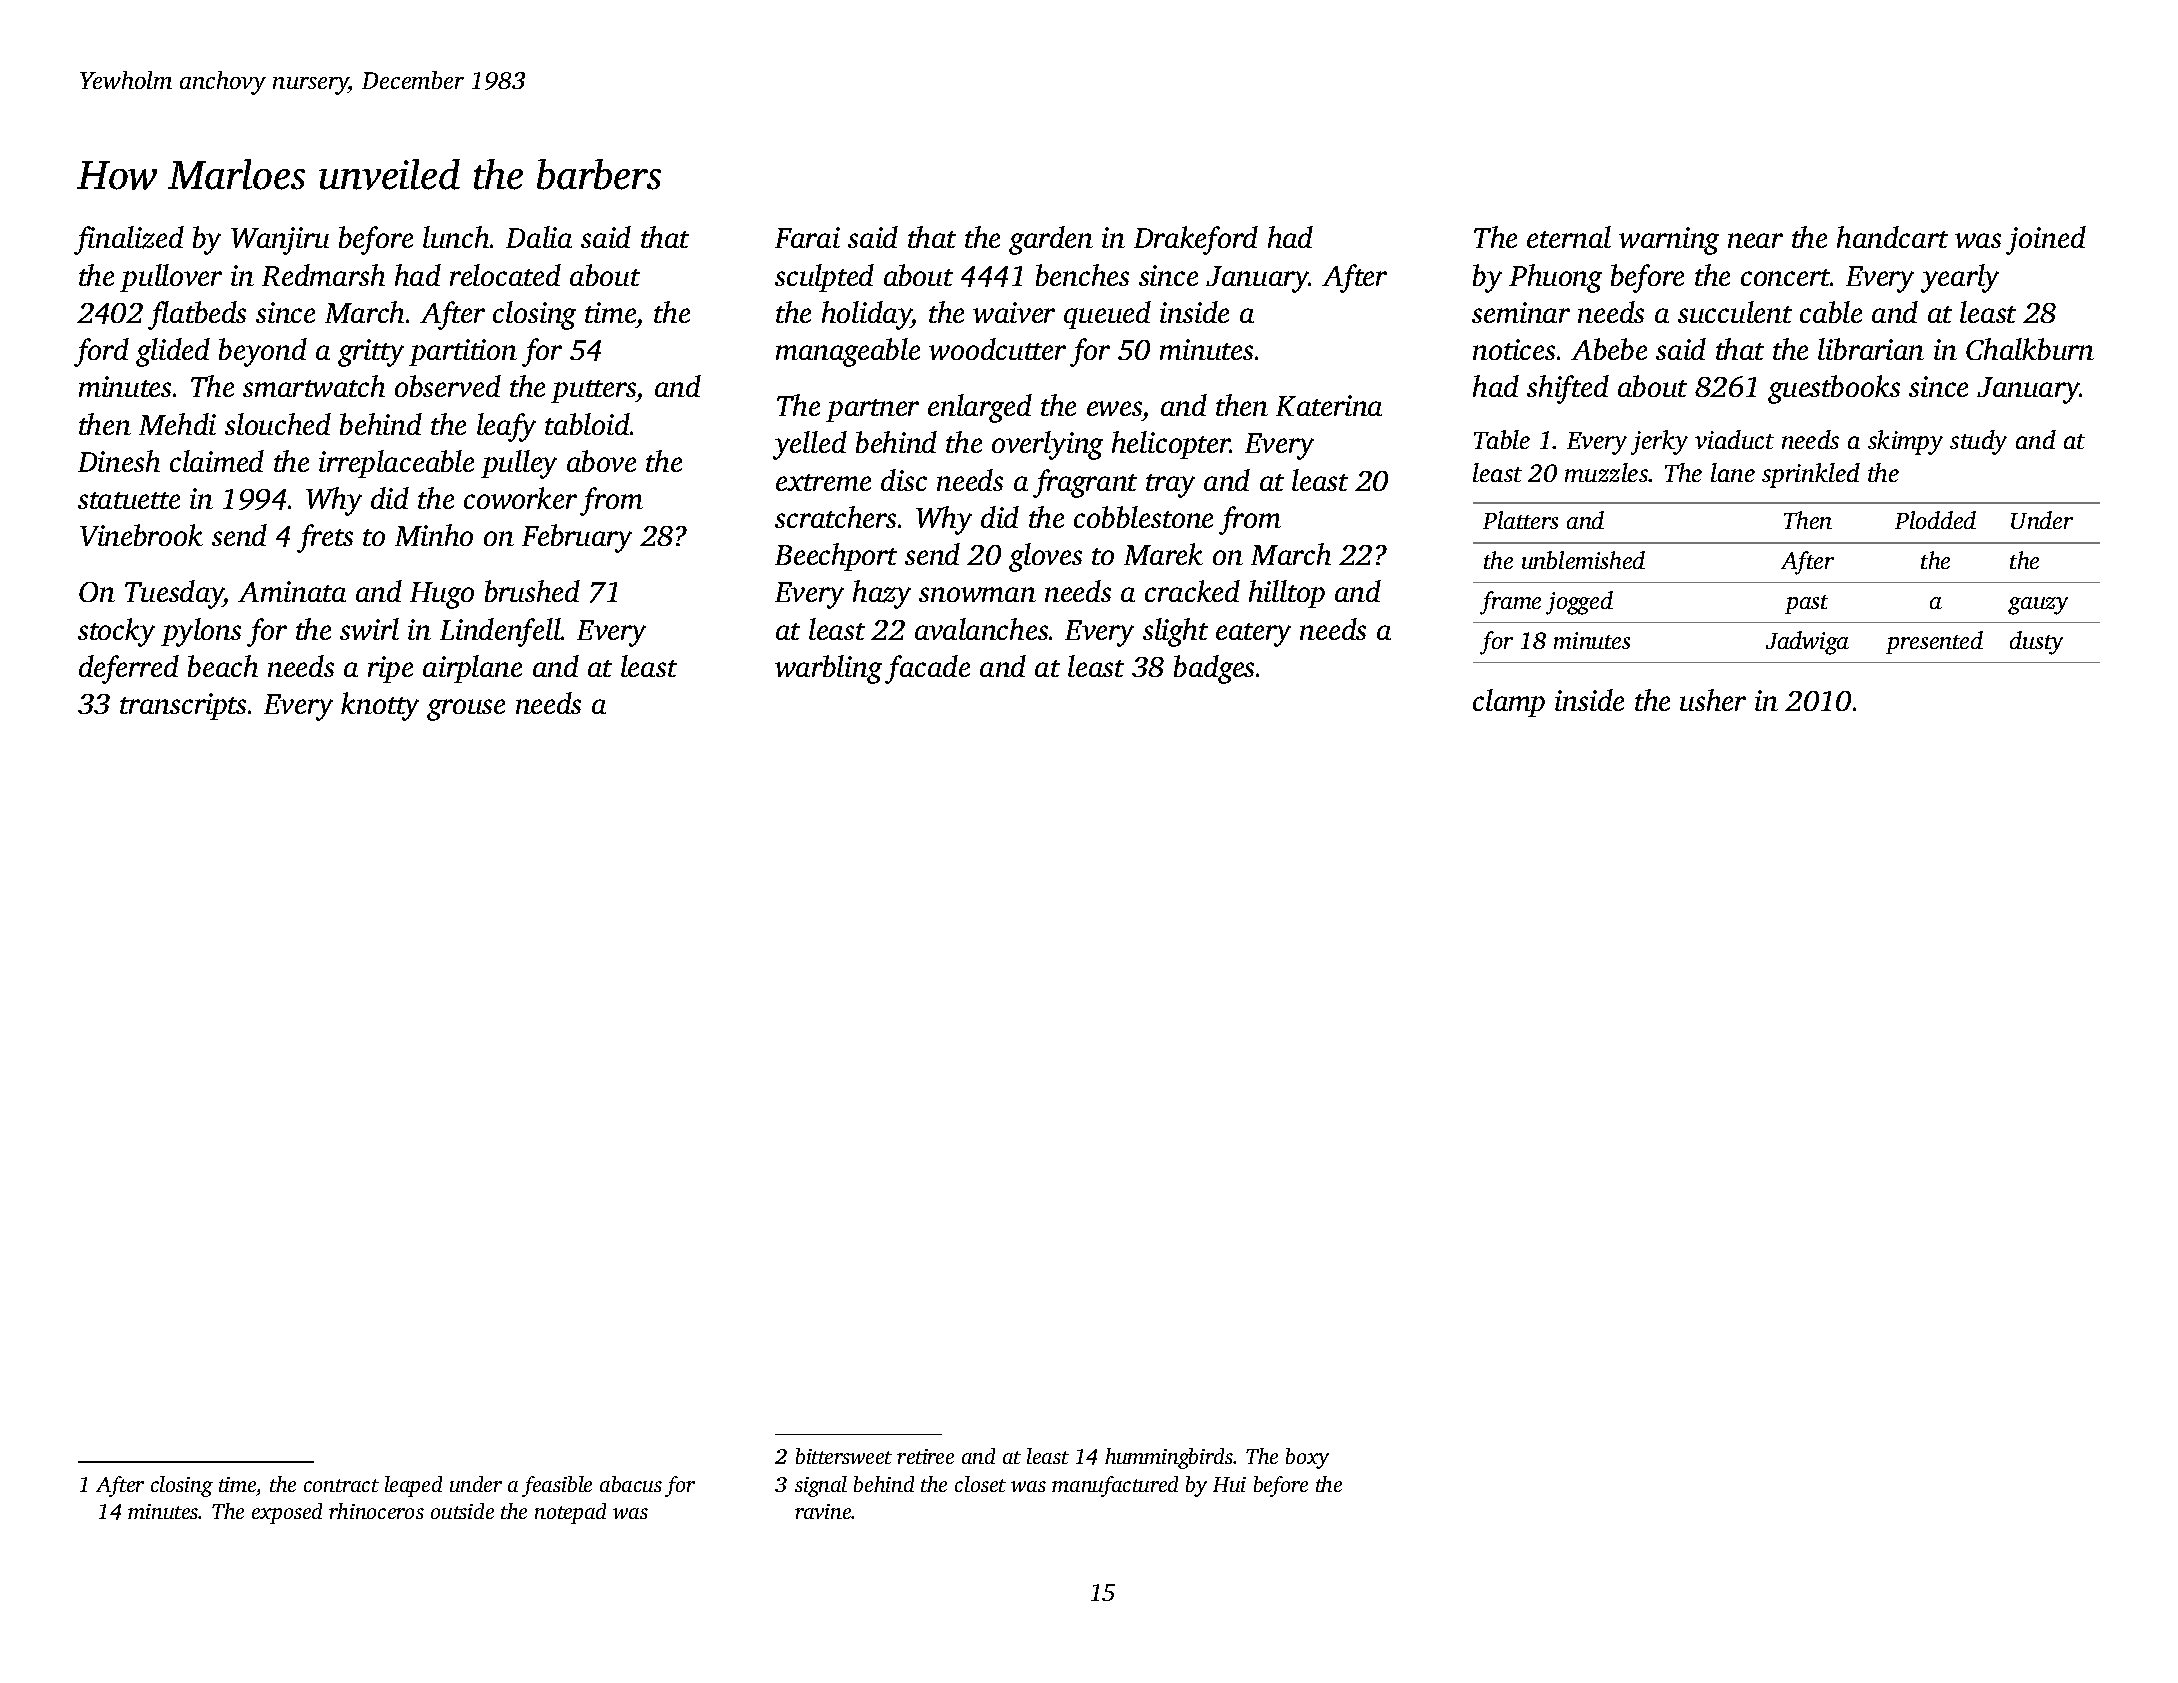 This screenshot has width=2178, height=1683. Describe the element at coordinates (1934, 642) in the screenshot. I see `presented` at that location.
